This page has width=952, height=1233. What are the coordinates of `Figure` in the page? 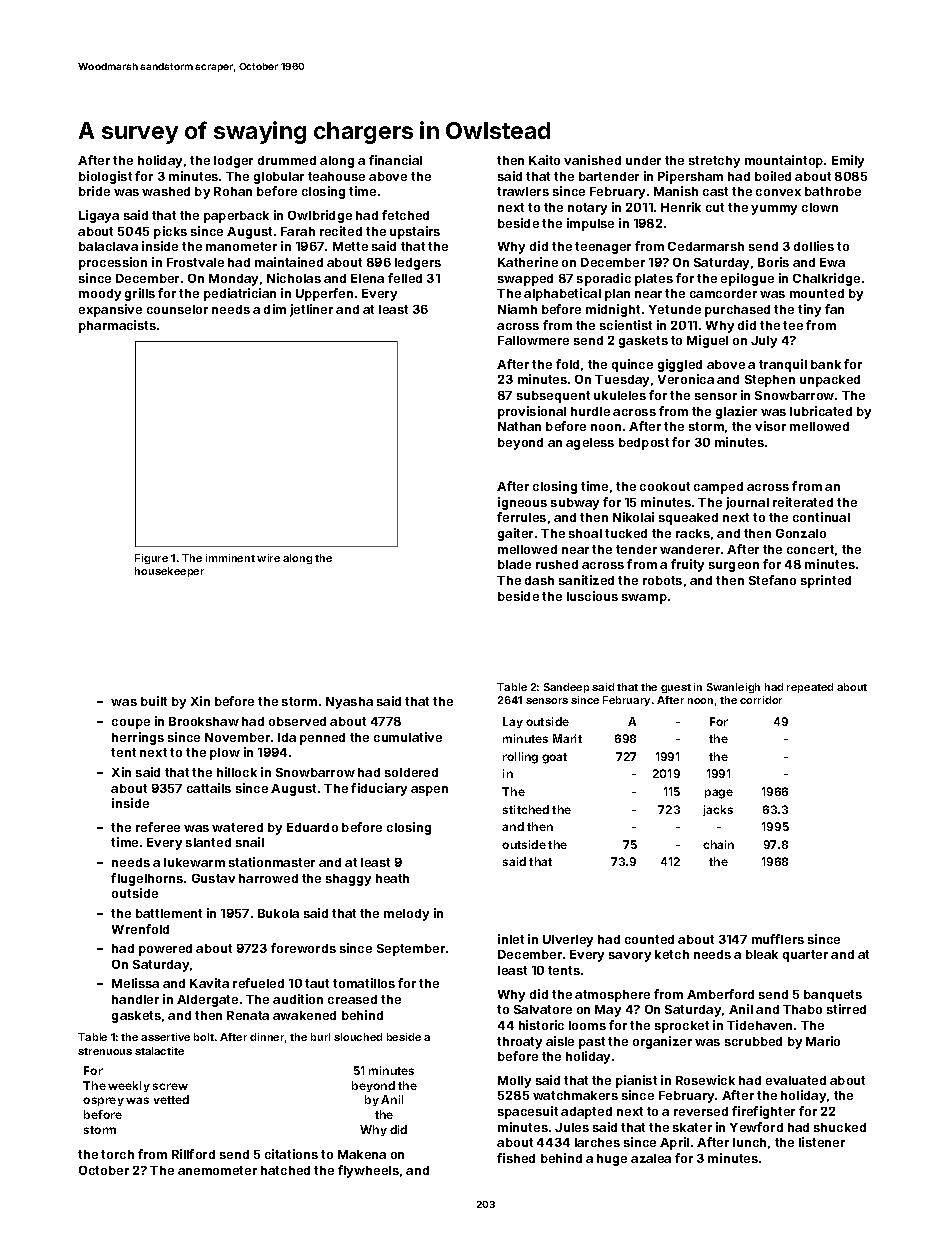 It's located at (151, 559).
